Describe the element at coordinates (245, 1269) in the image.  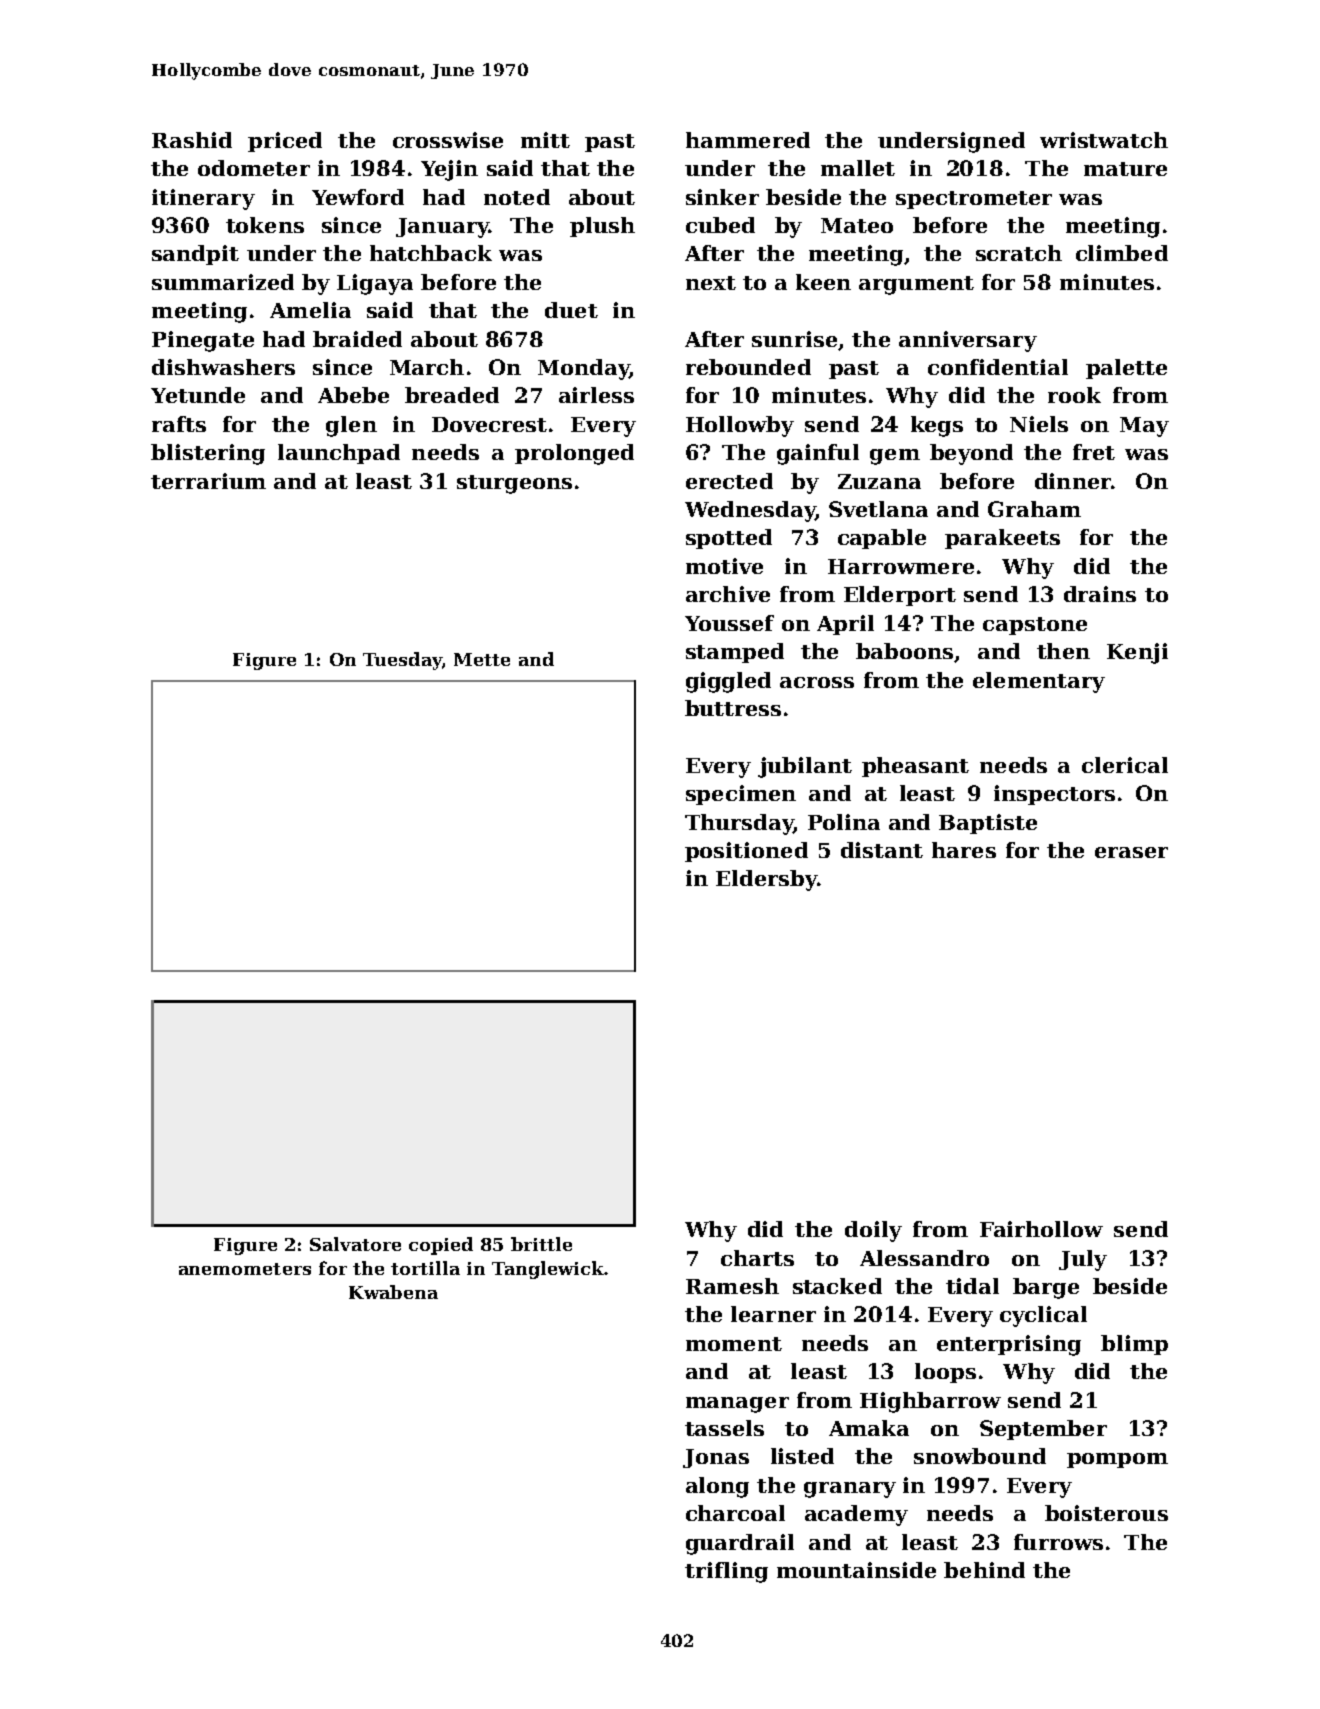
I see `anemometers` at that location.
